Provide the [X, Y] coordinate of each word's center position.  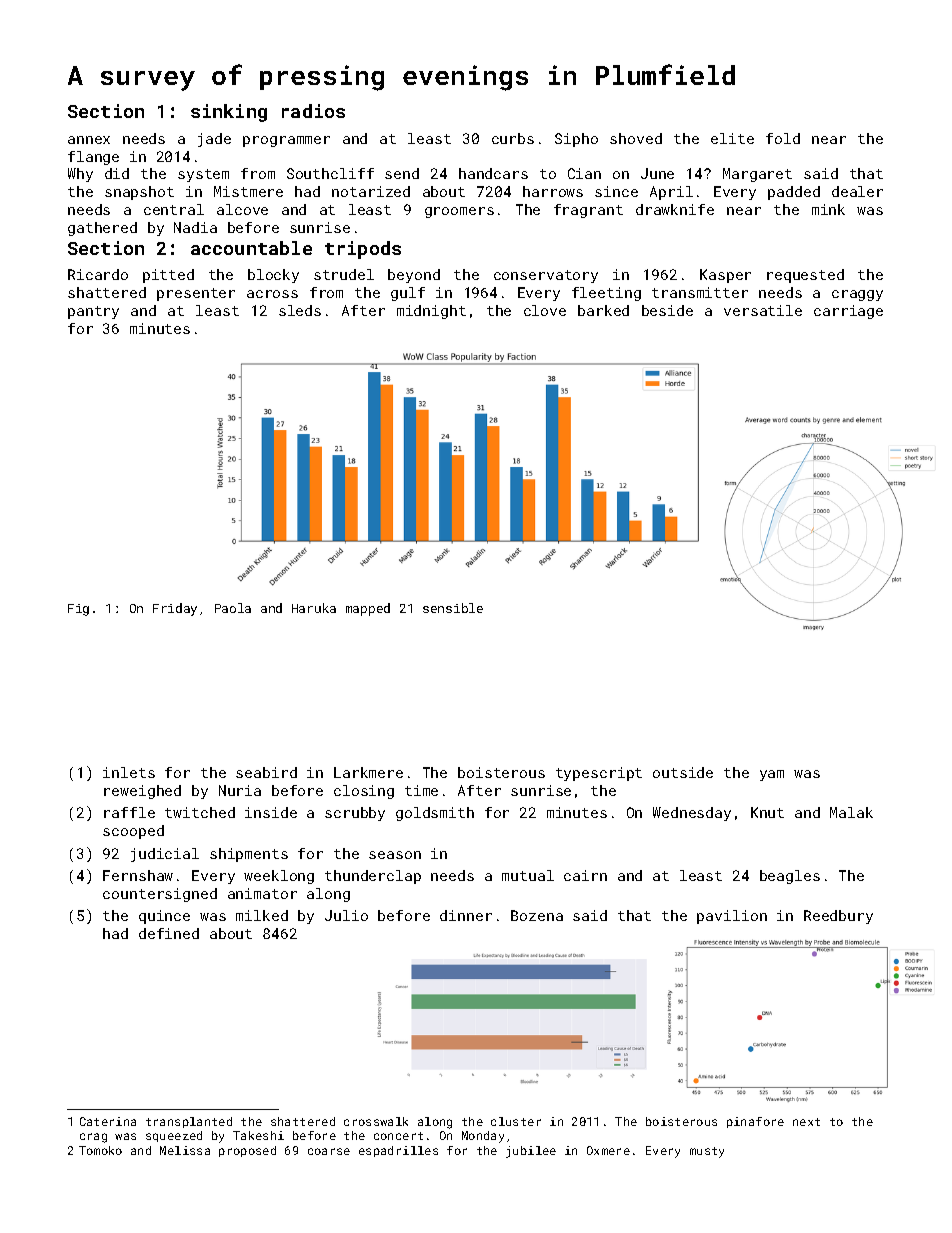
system [203, 175]
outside [683, 772]
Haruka [314, 608]
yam [772, 775]
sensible [453, 608]
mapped [368, 609]
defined [169, 933]
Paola [233, 608]
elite [732, 138]
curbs [513, 138]
